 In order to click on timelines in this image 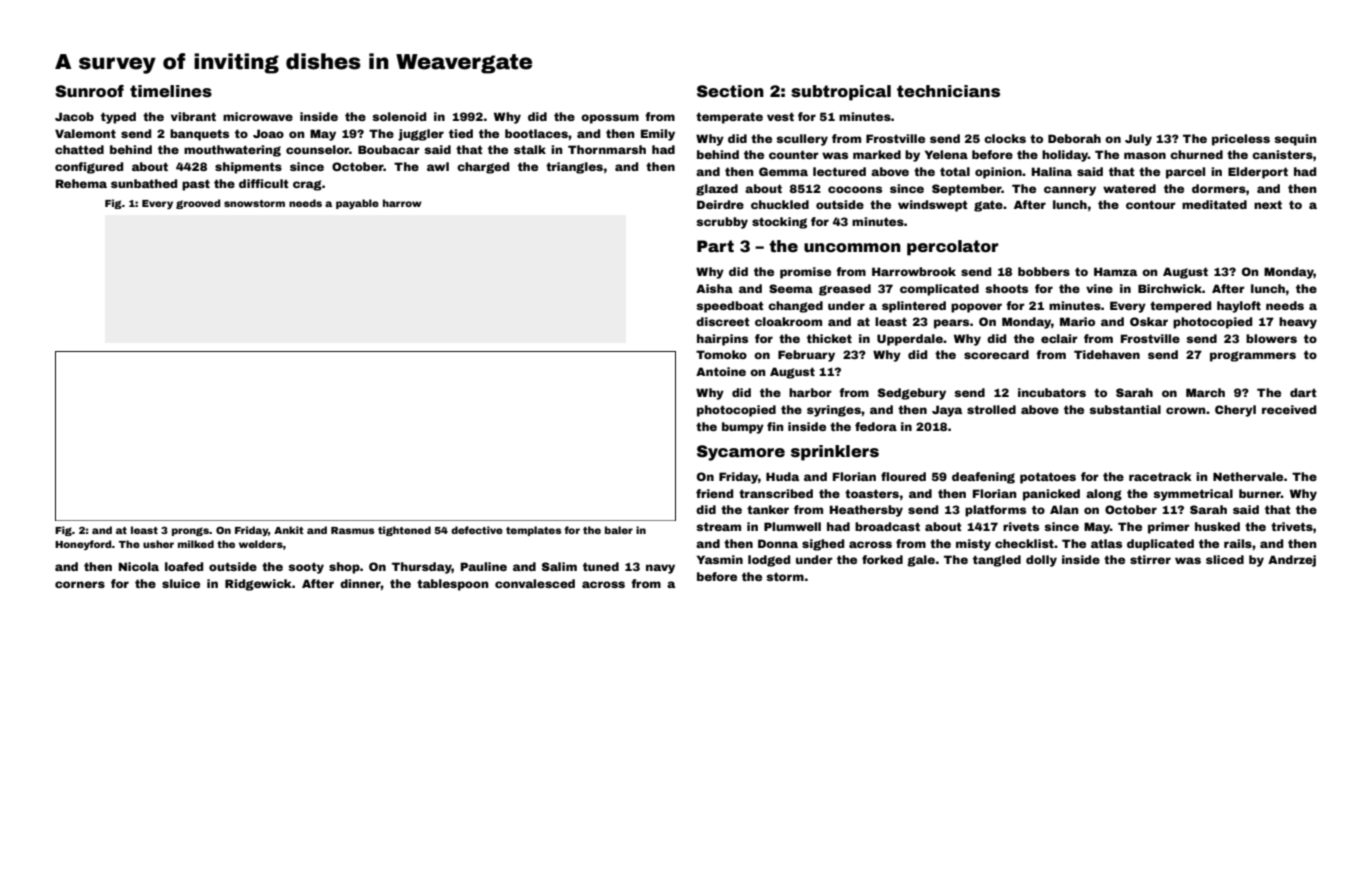, I will do `click(171, 91)`.
